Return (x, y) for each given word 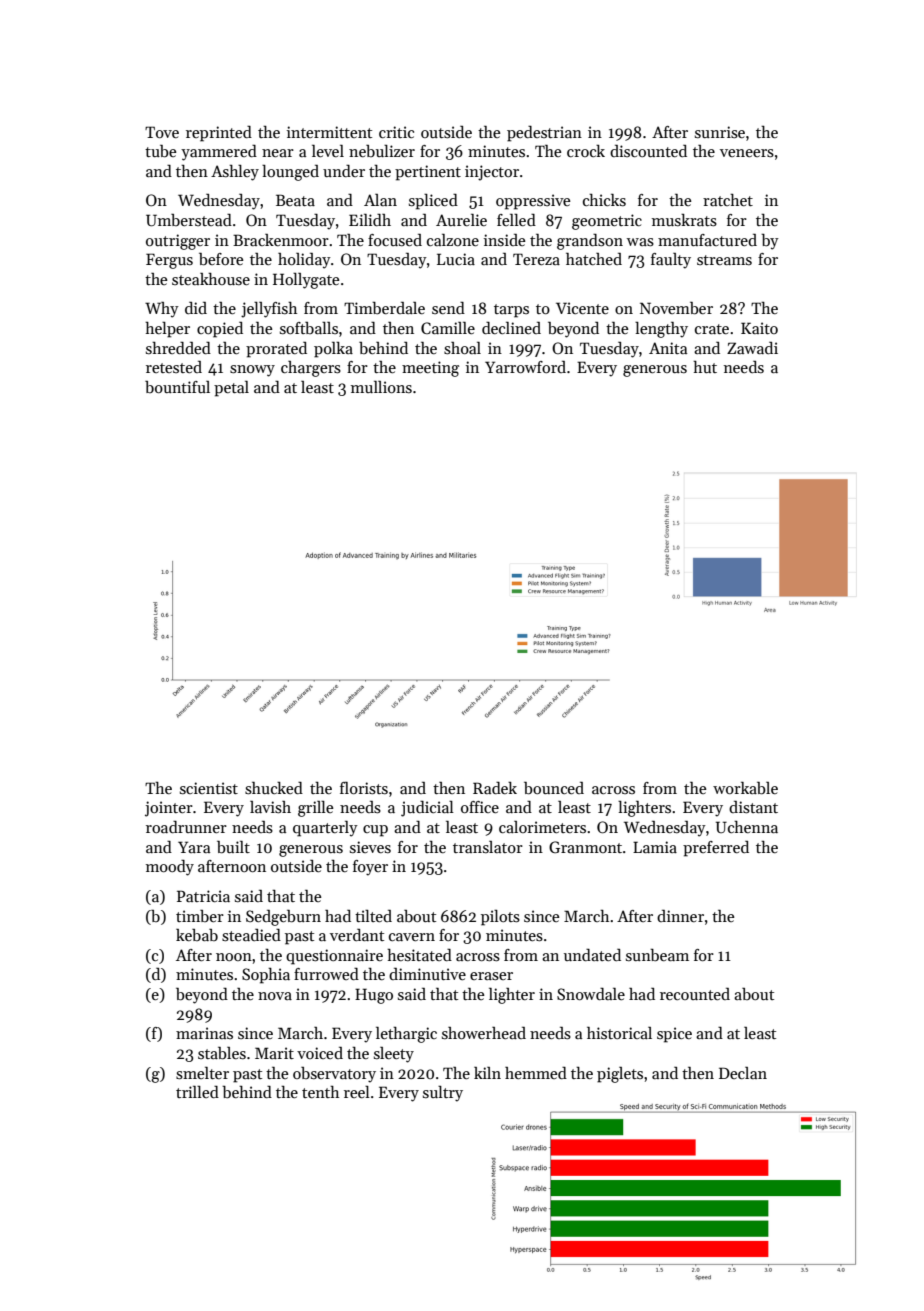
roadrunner (186, 827)
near (278, 153)
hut (705, 367)
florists (364, 788)
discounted (648, 150)
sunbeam (657, 955)
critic (396, 132)
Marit (274, 1053)
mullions (381, 387)
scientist (209, 788)
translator (488, 847)
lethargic (406, 1035)
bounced (554, 788)
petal (231, 389)
